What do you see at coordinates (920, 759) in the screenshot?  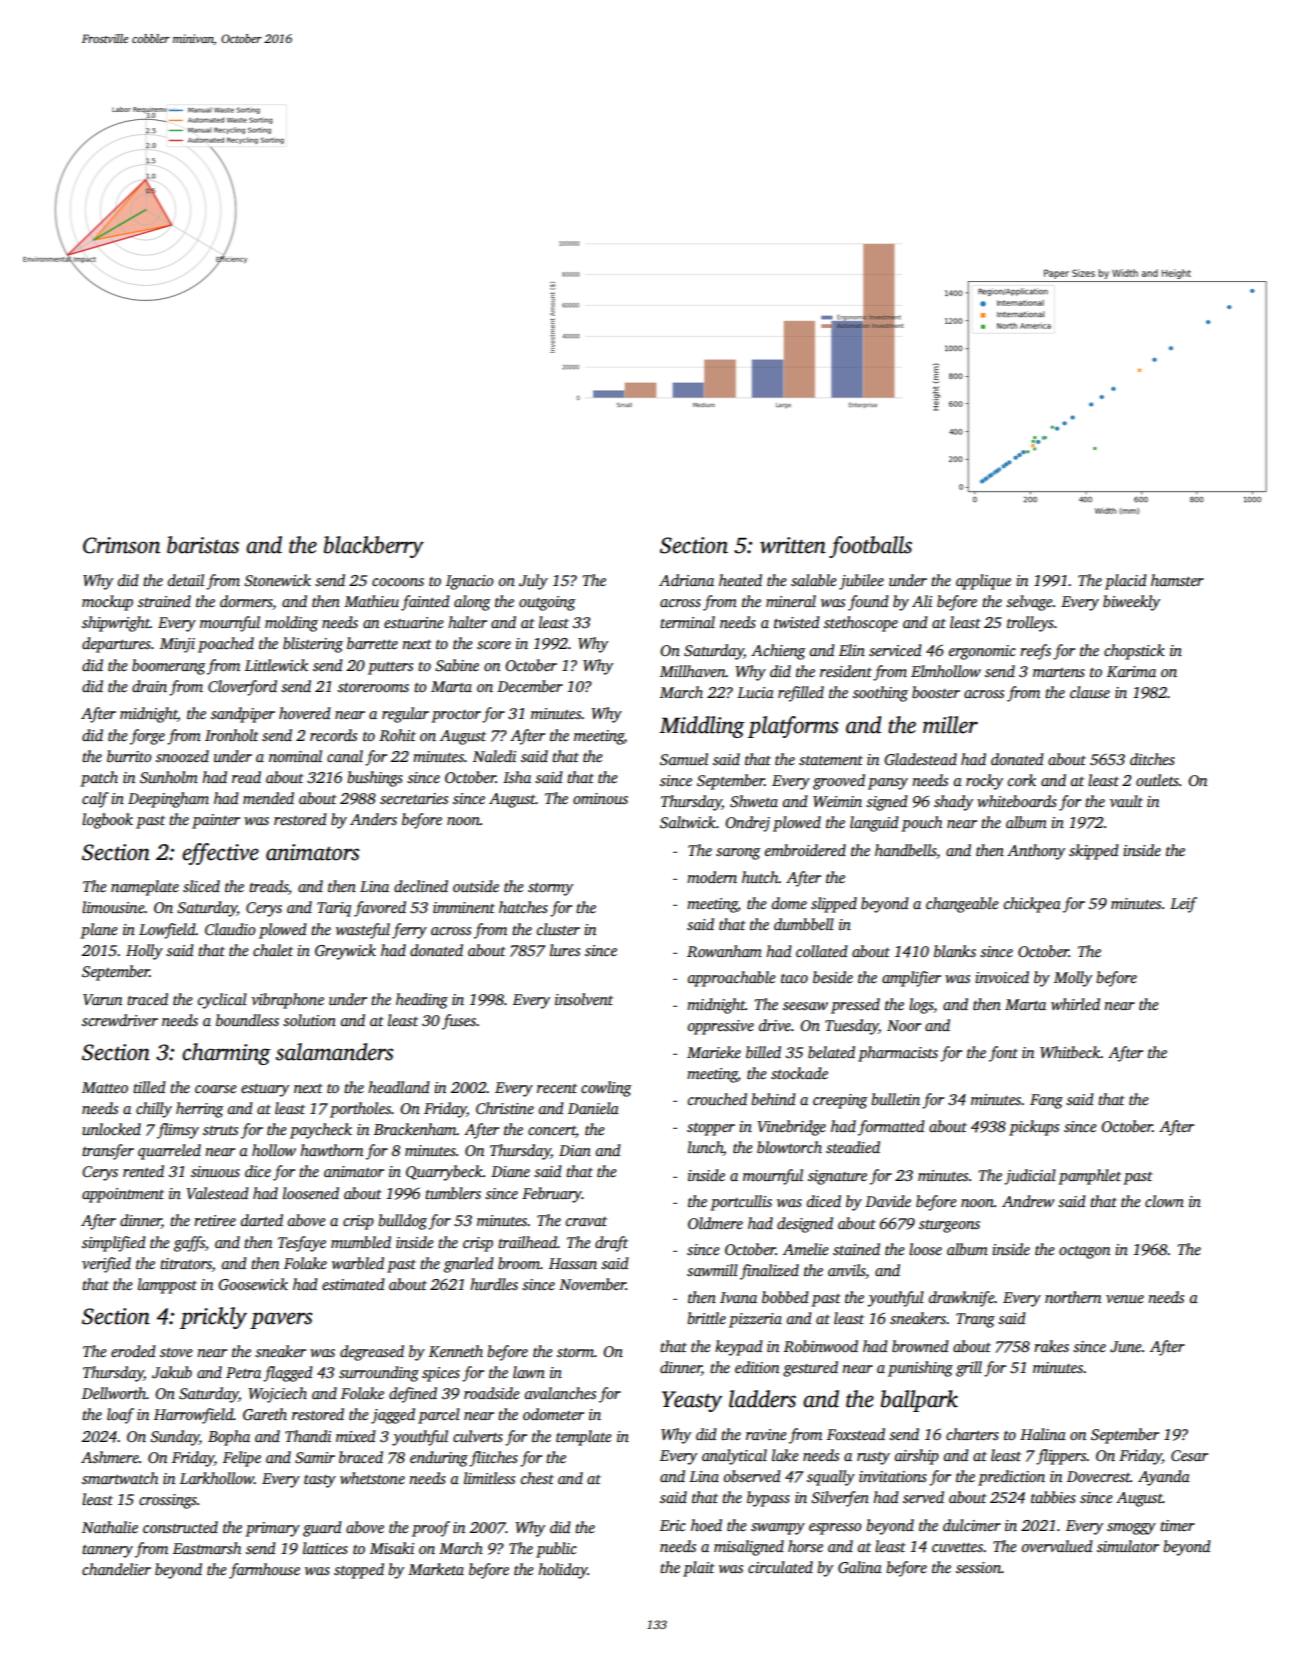 I see `Gladestead` at bounding box center [920, 759].
